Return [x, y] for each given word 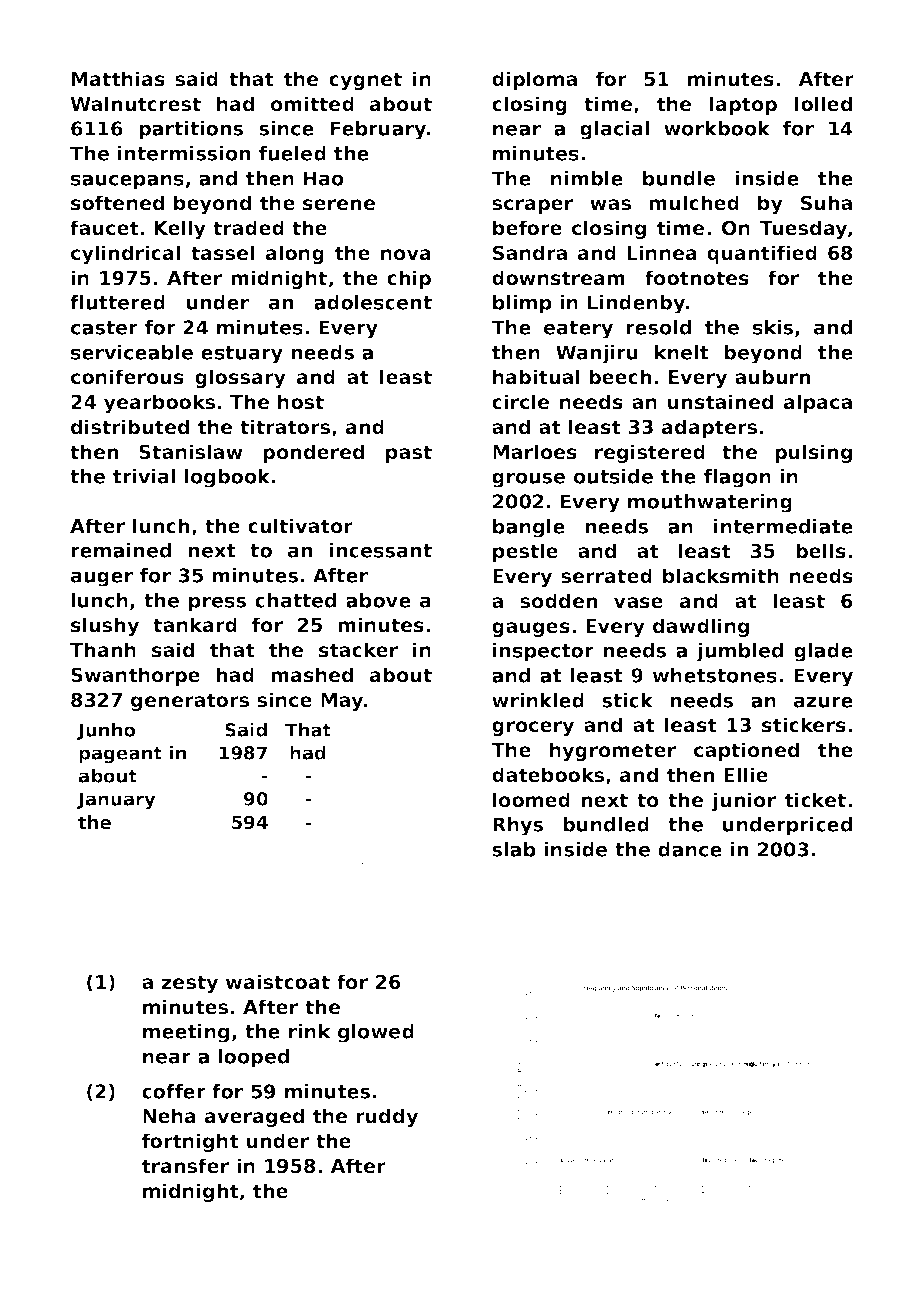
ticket [815, 800]
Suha [826, 203]
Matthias [118, 79]
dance [690, 849]
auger [102, 579]
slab [514, 849]
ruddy [387, 1117]
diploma [534, 80]
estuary [242, 355]
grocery [533, 728]
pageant [120, 755]
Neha [169, 1116]
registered [650, 453]
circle [520, 402]
